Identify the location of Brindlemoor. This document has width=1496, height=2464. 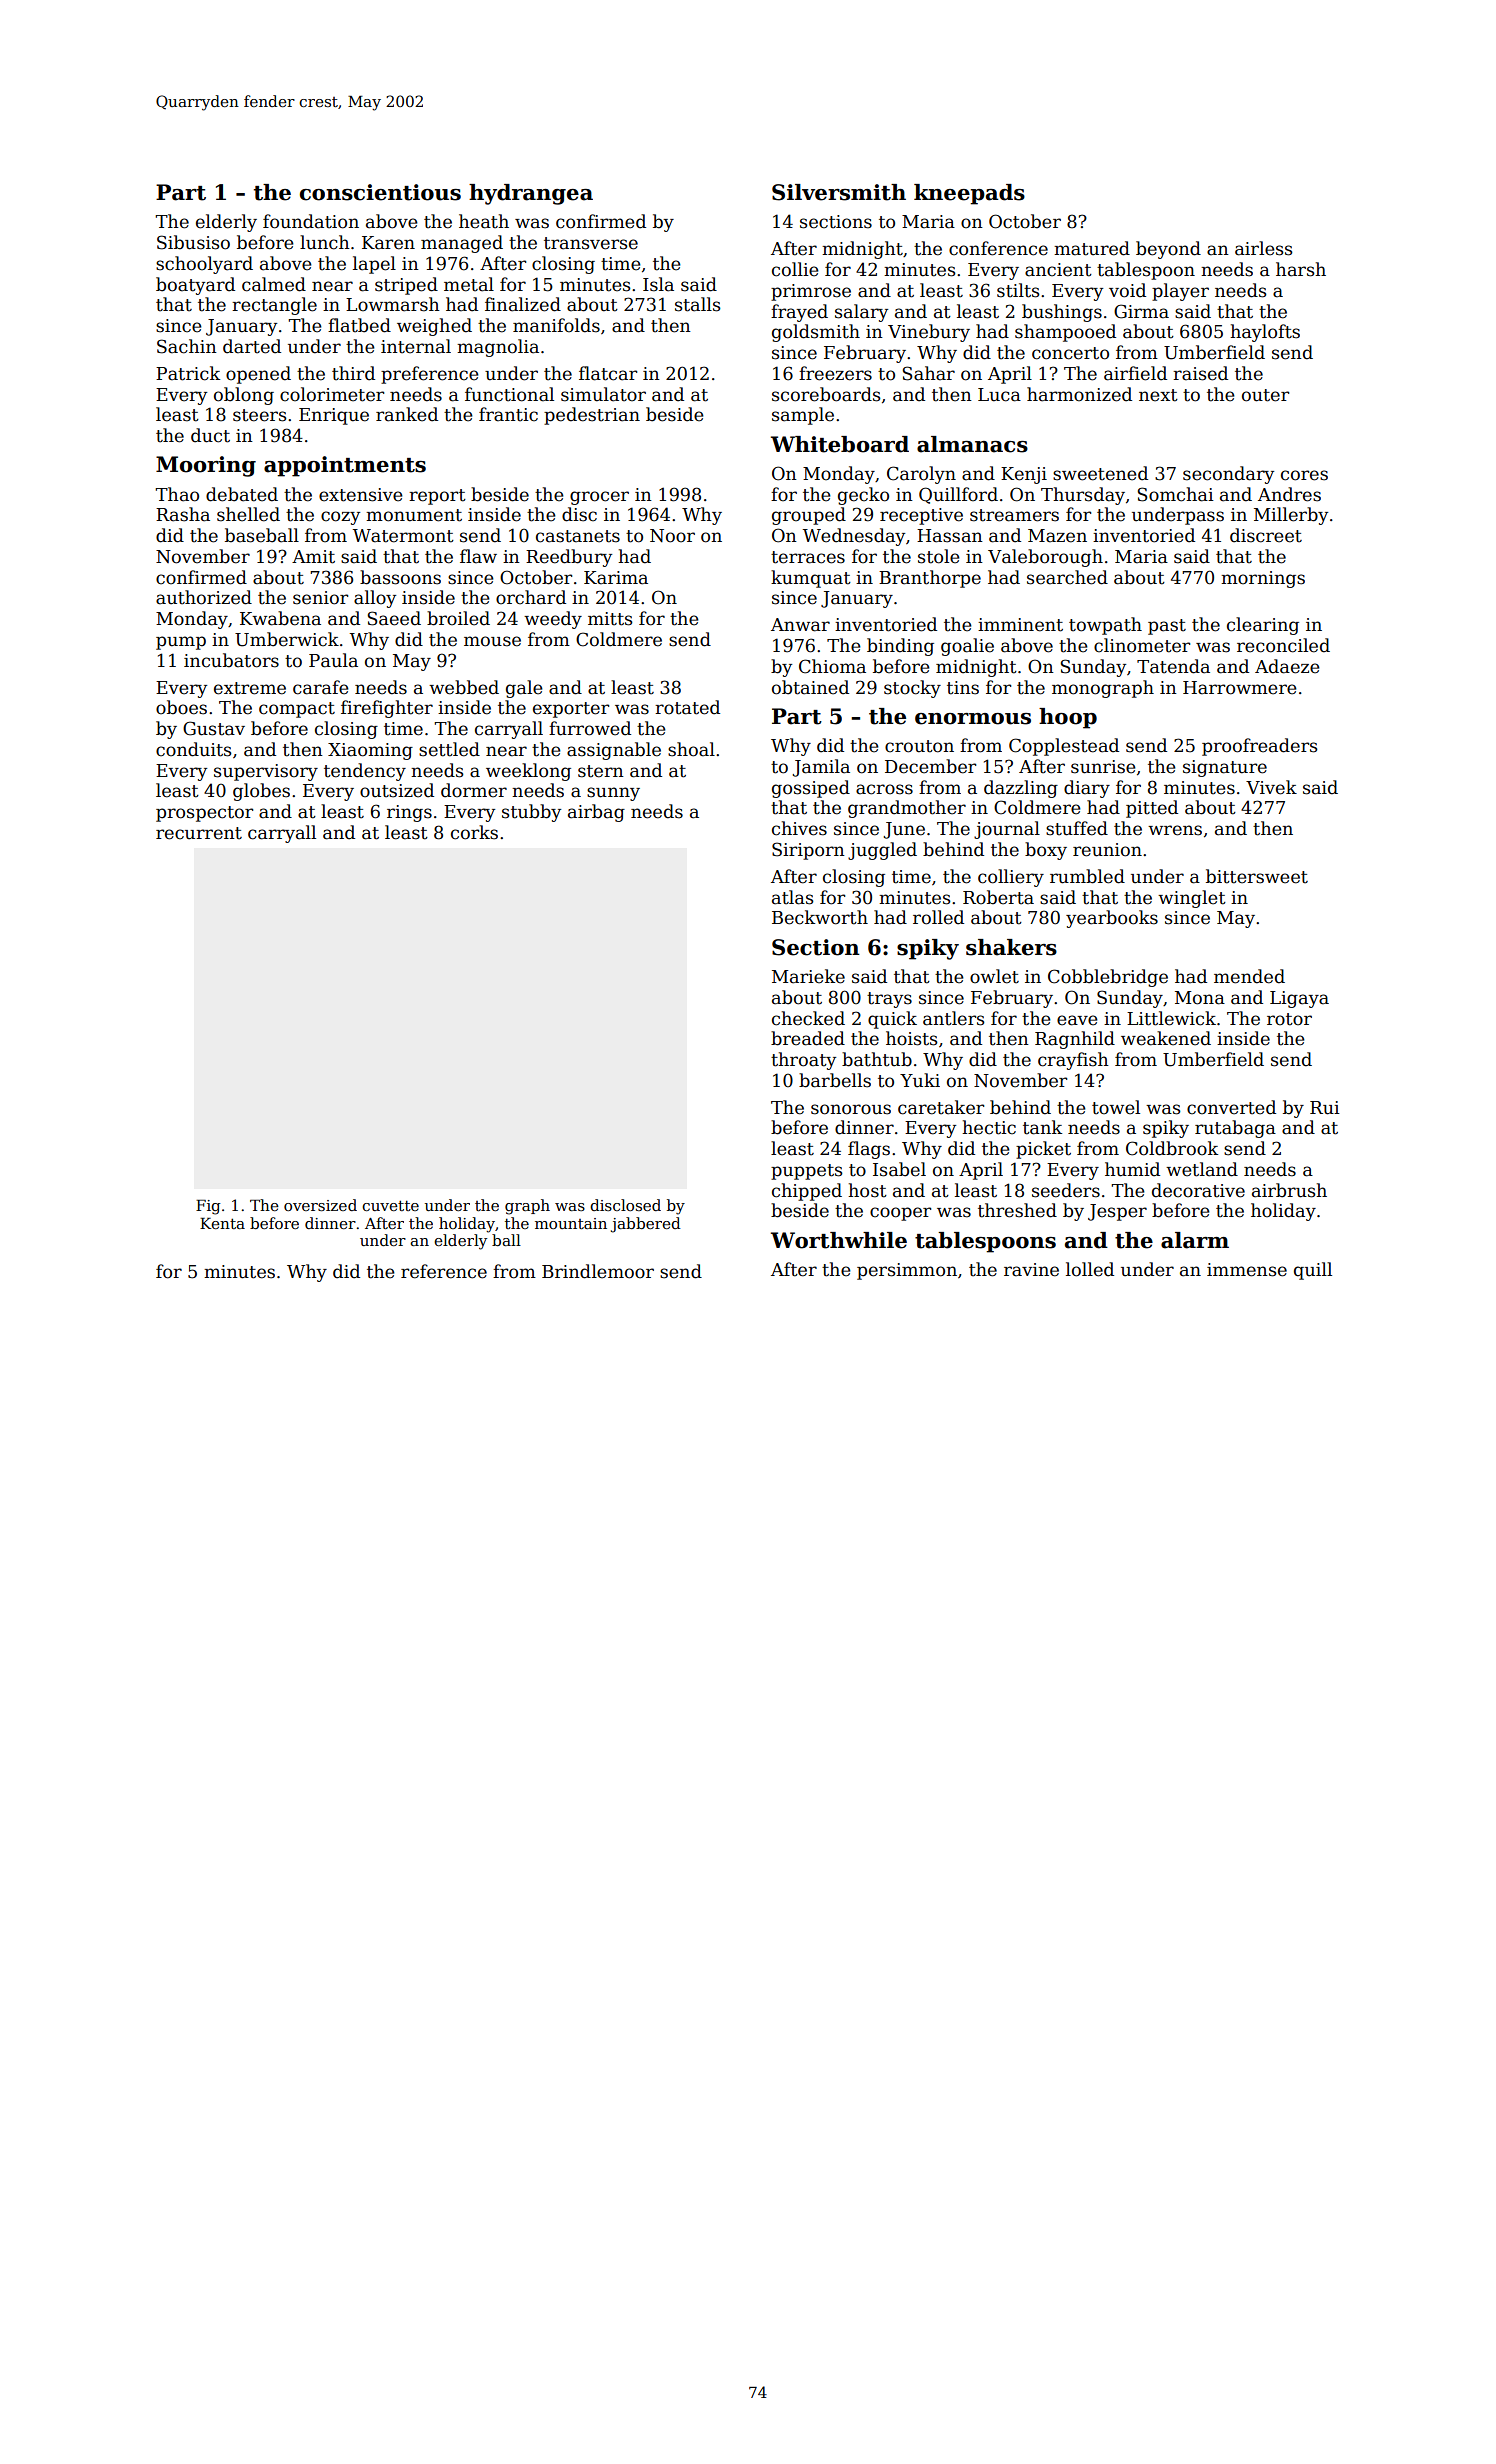
(598, 1271).
